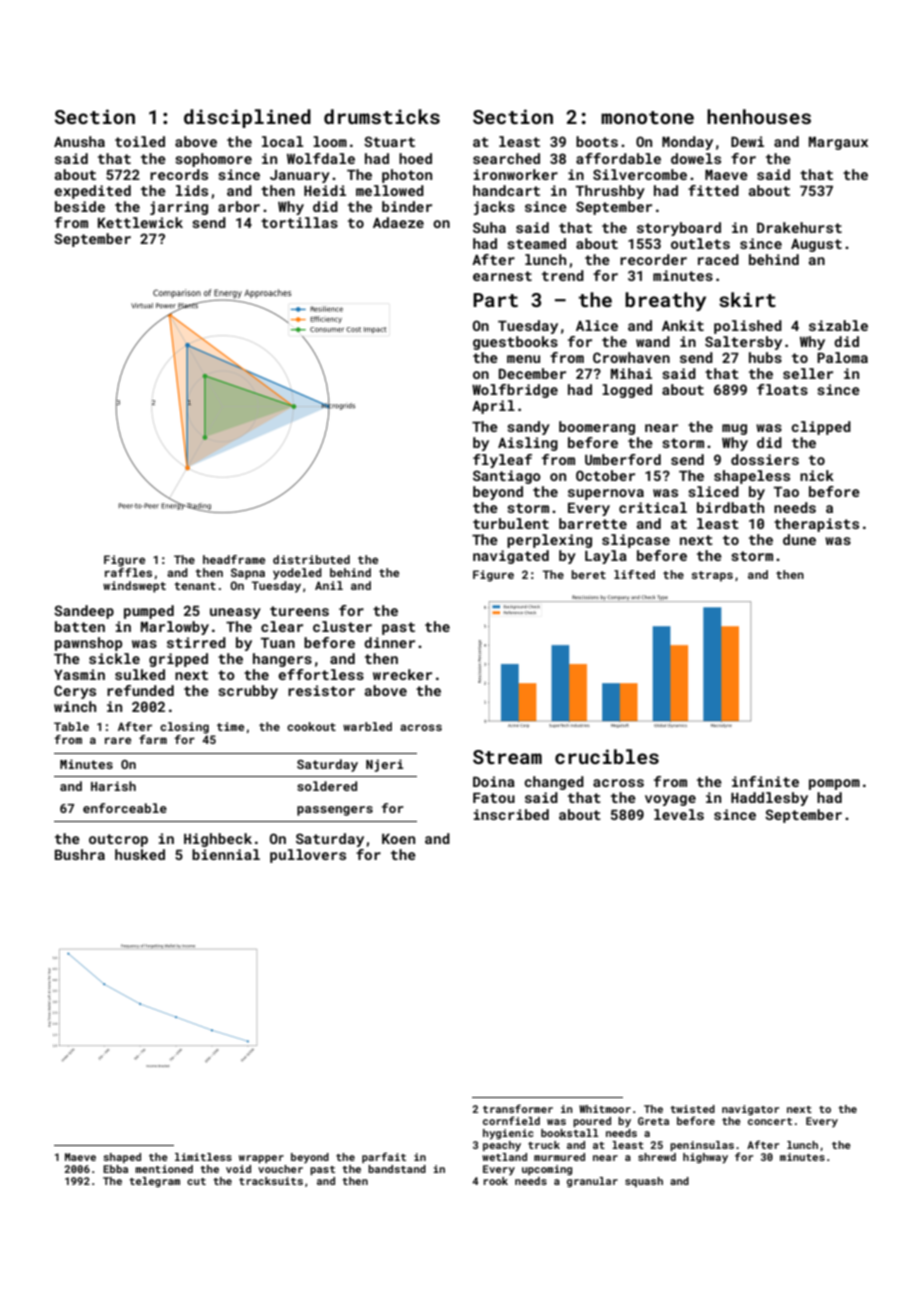 This document has height=1308, width=924. I want to click on peninsulas, so click(702, 1146).
